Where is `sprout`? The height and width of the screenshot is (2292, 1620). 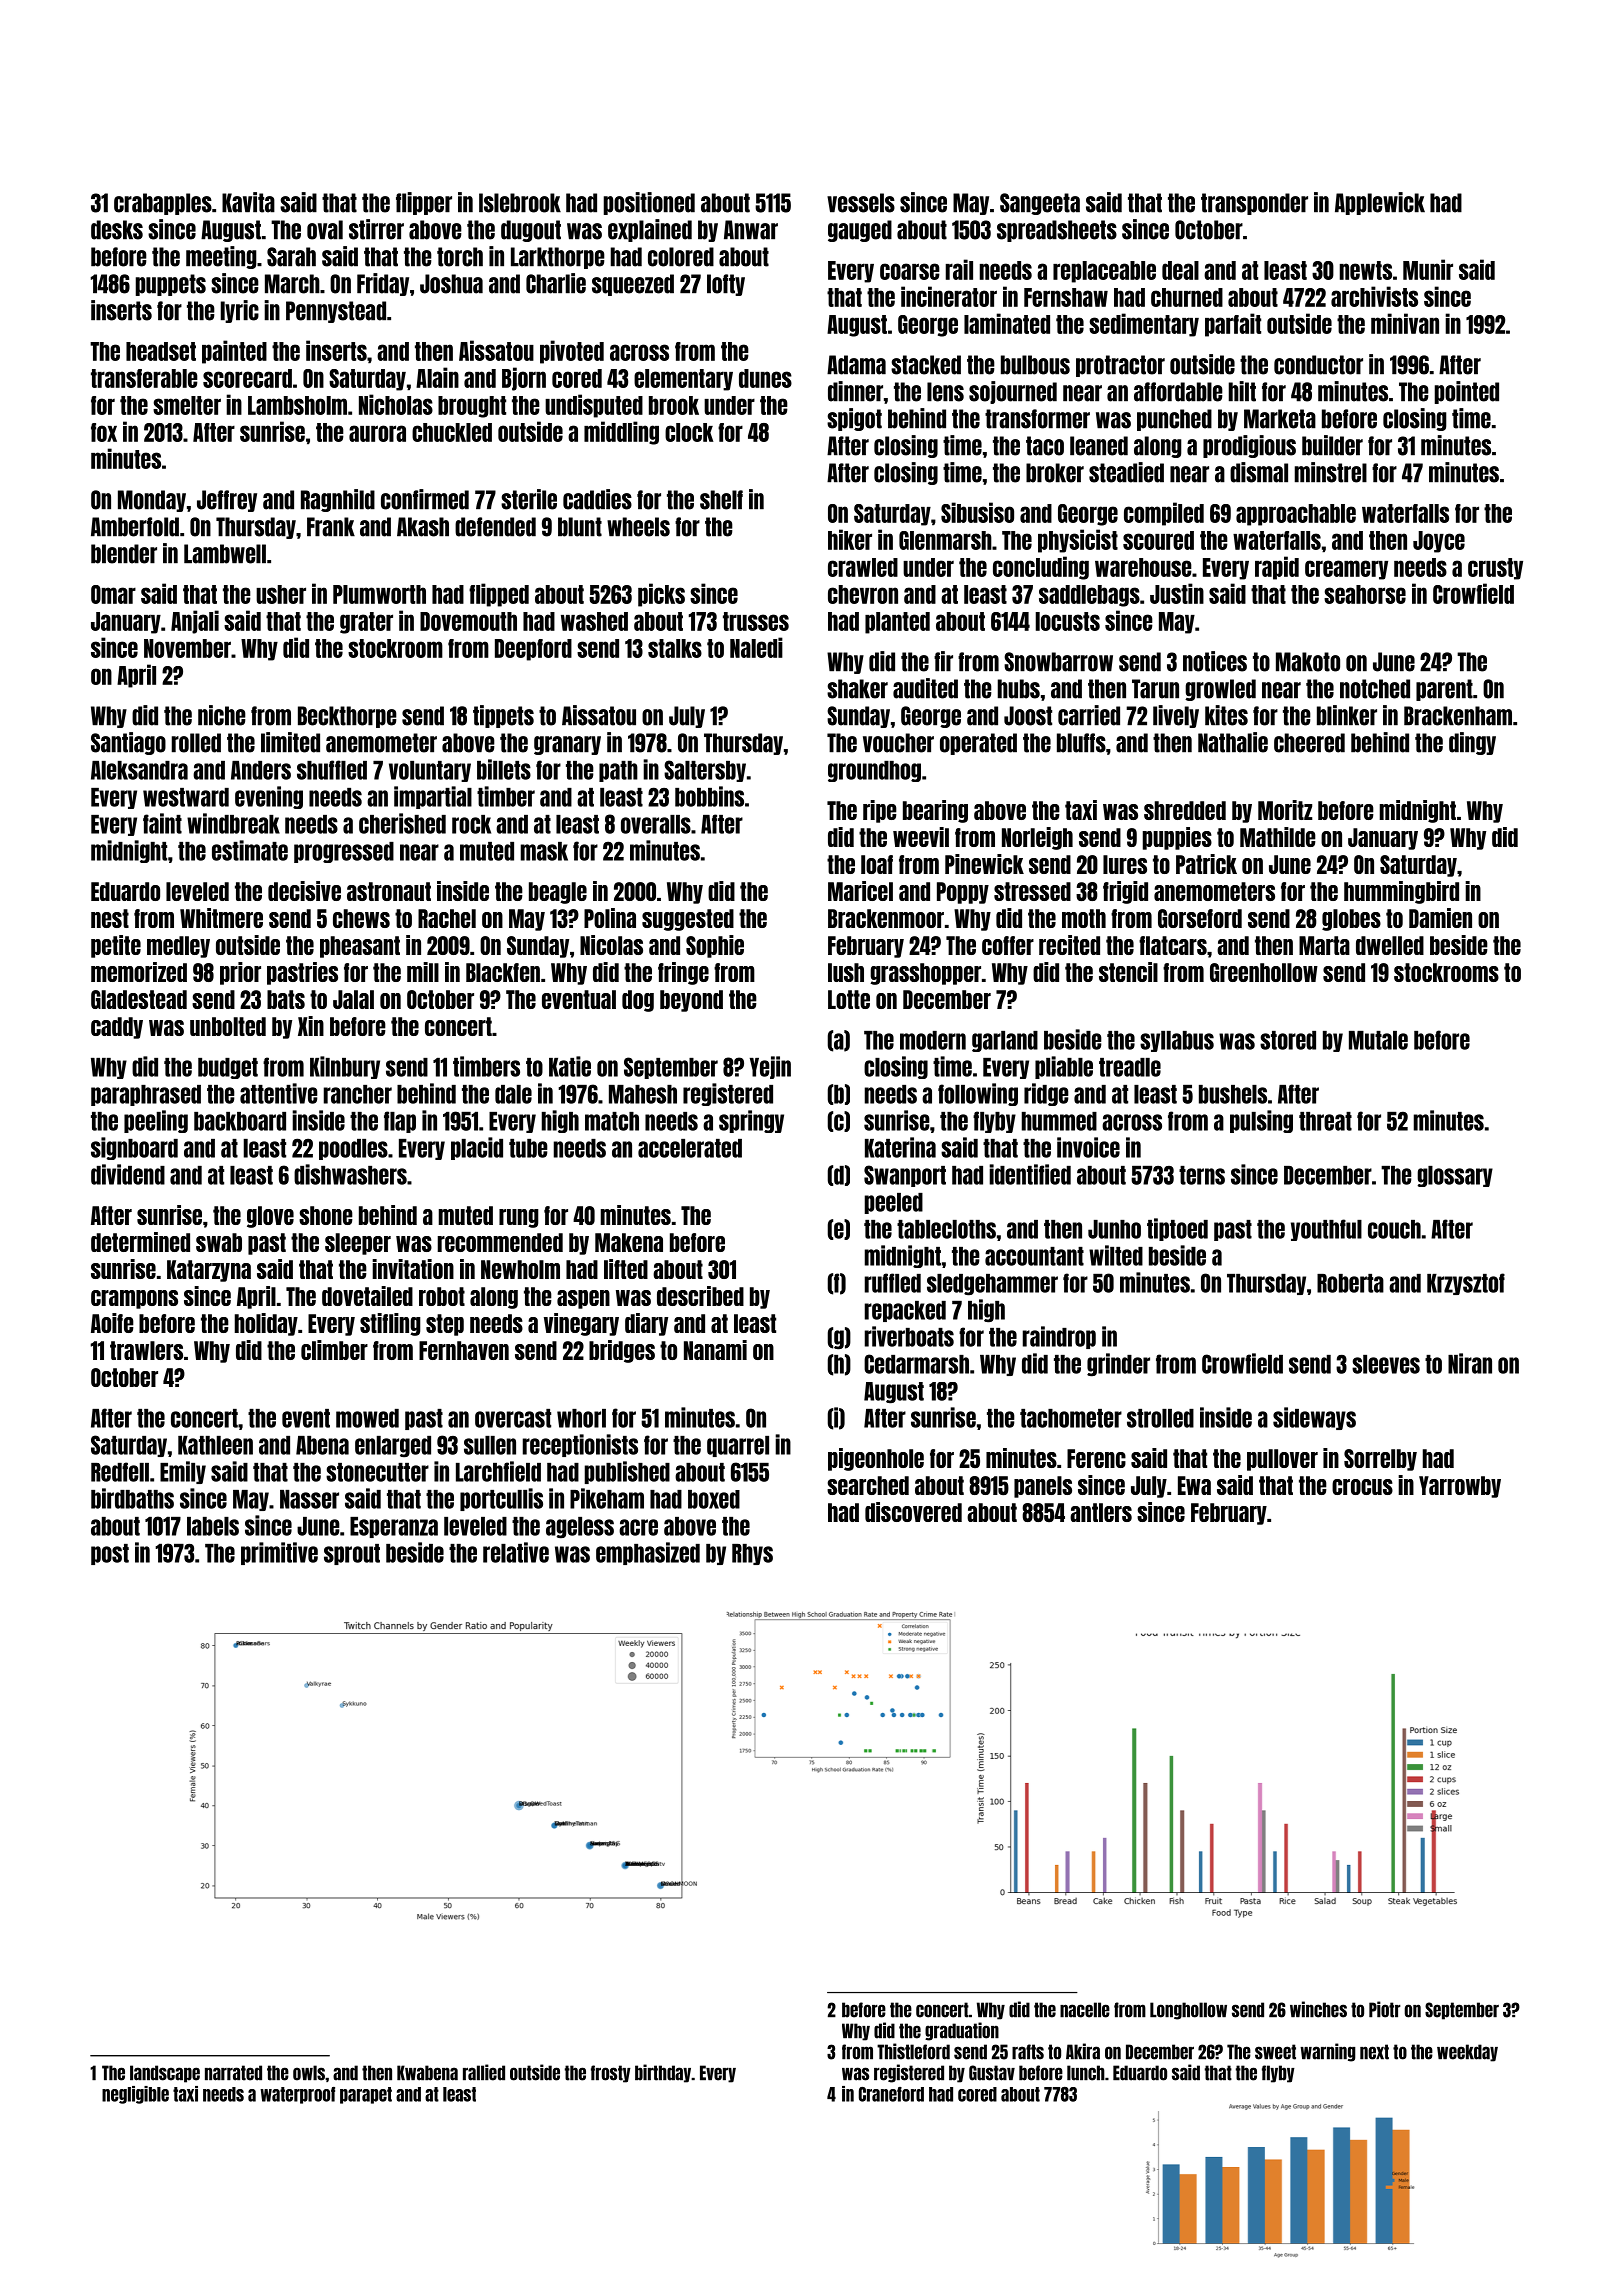 sprout is located at coordinates (352, 1554).
